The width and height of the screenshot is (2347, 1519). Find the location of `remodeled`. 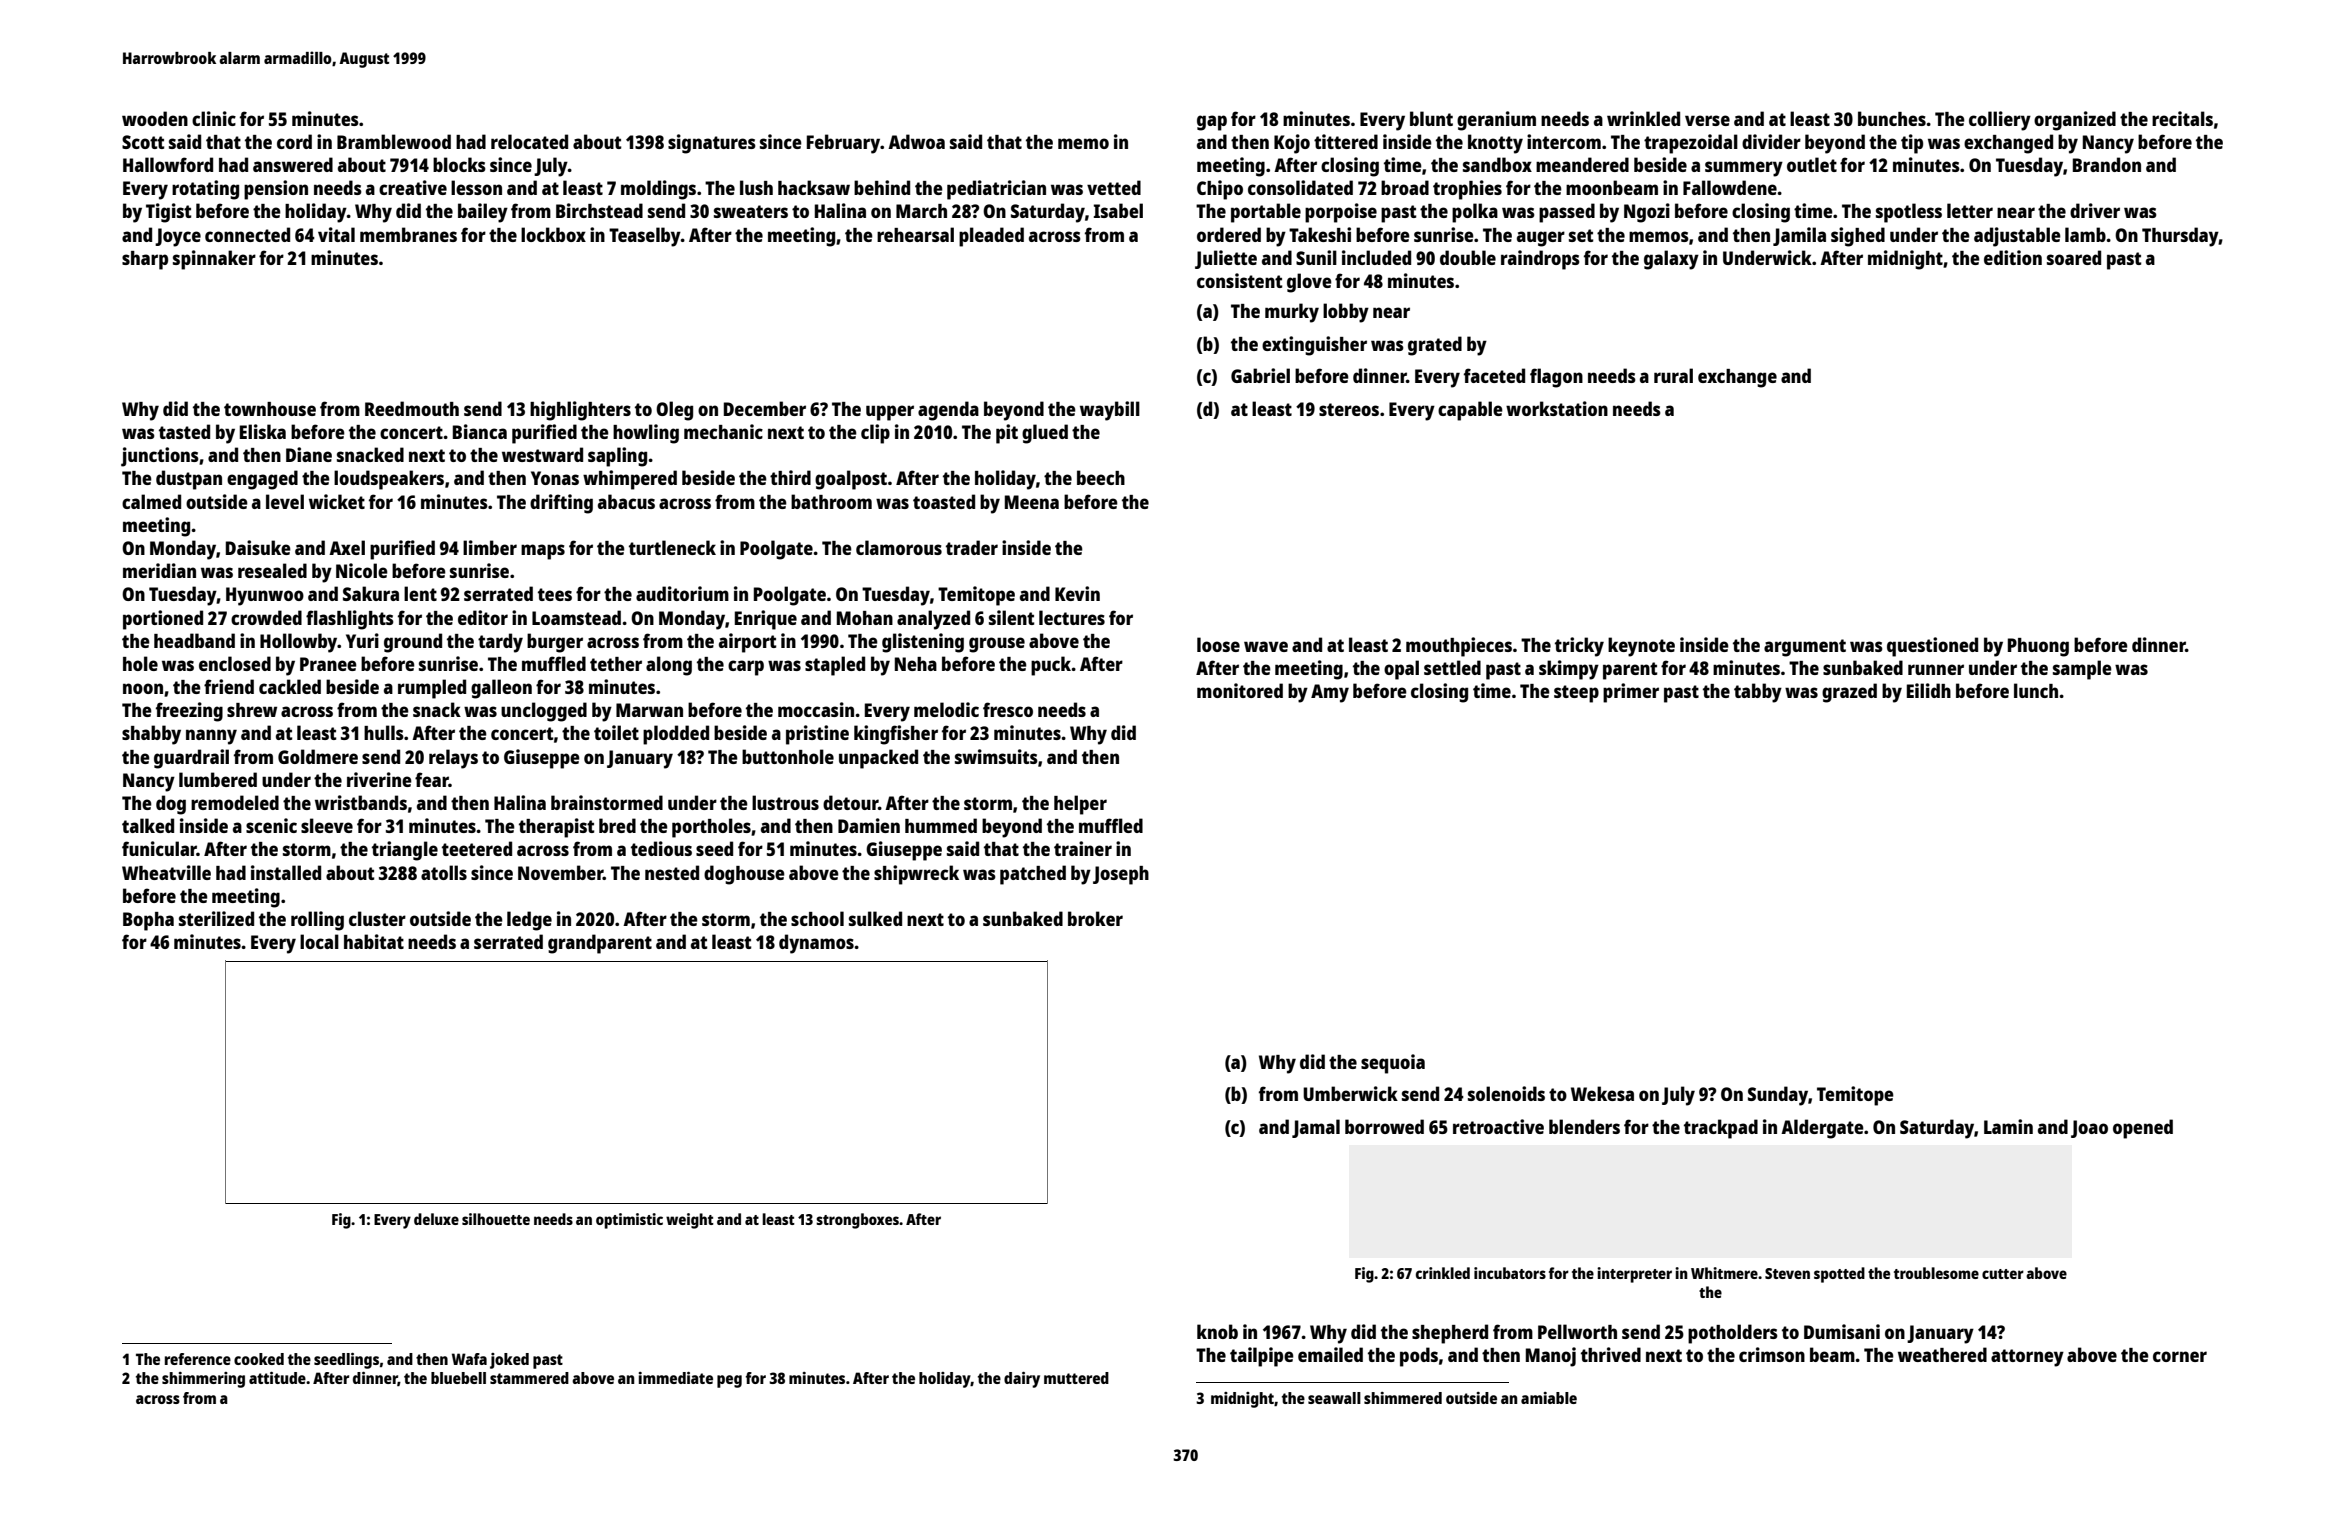

remodeled is located at coordinates (235, 802).
